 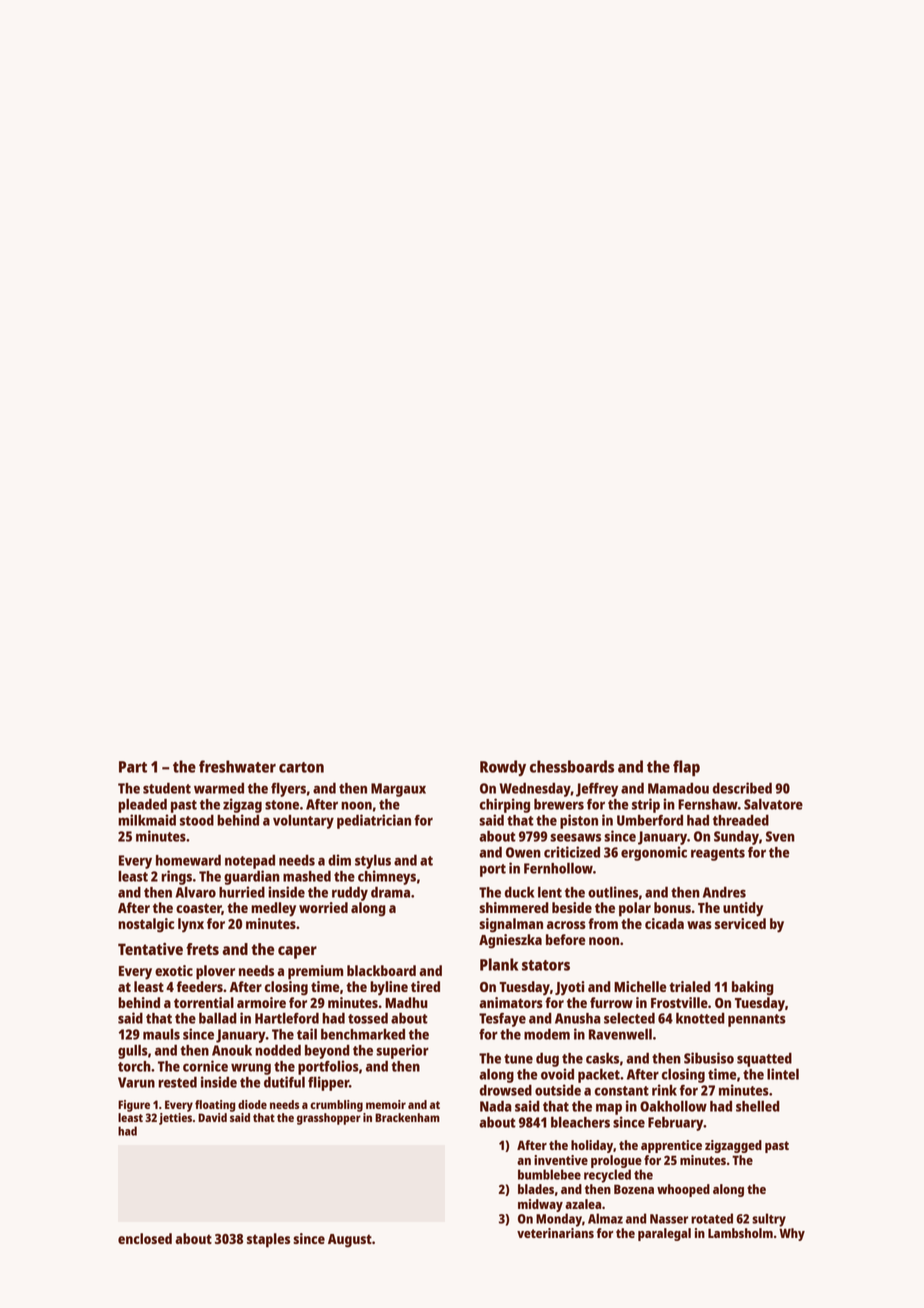 I want to click on flap, so click(x=686, y=768).
